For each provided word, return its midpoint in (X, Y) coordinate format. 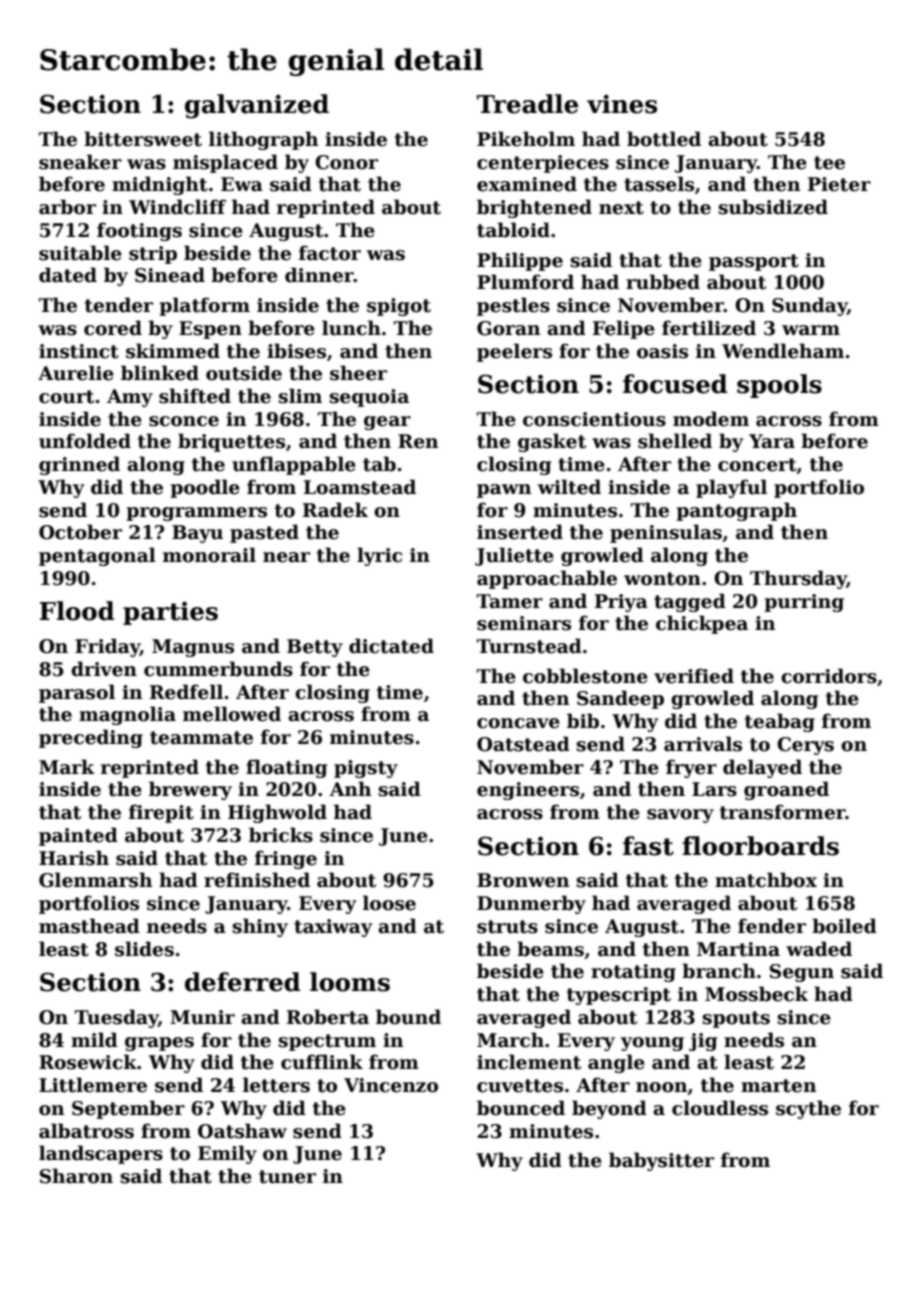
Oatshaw (242, 1131)
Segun (802, 973)
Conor (346, 162)
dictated (391, 646)
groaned (786, 790)
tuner (287, 1177)
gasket (552, 442)
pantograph (736, 511)
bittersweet (143, 139)
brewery (190, 790)
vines (622, 104)
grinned (79, 465)
